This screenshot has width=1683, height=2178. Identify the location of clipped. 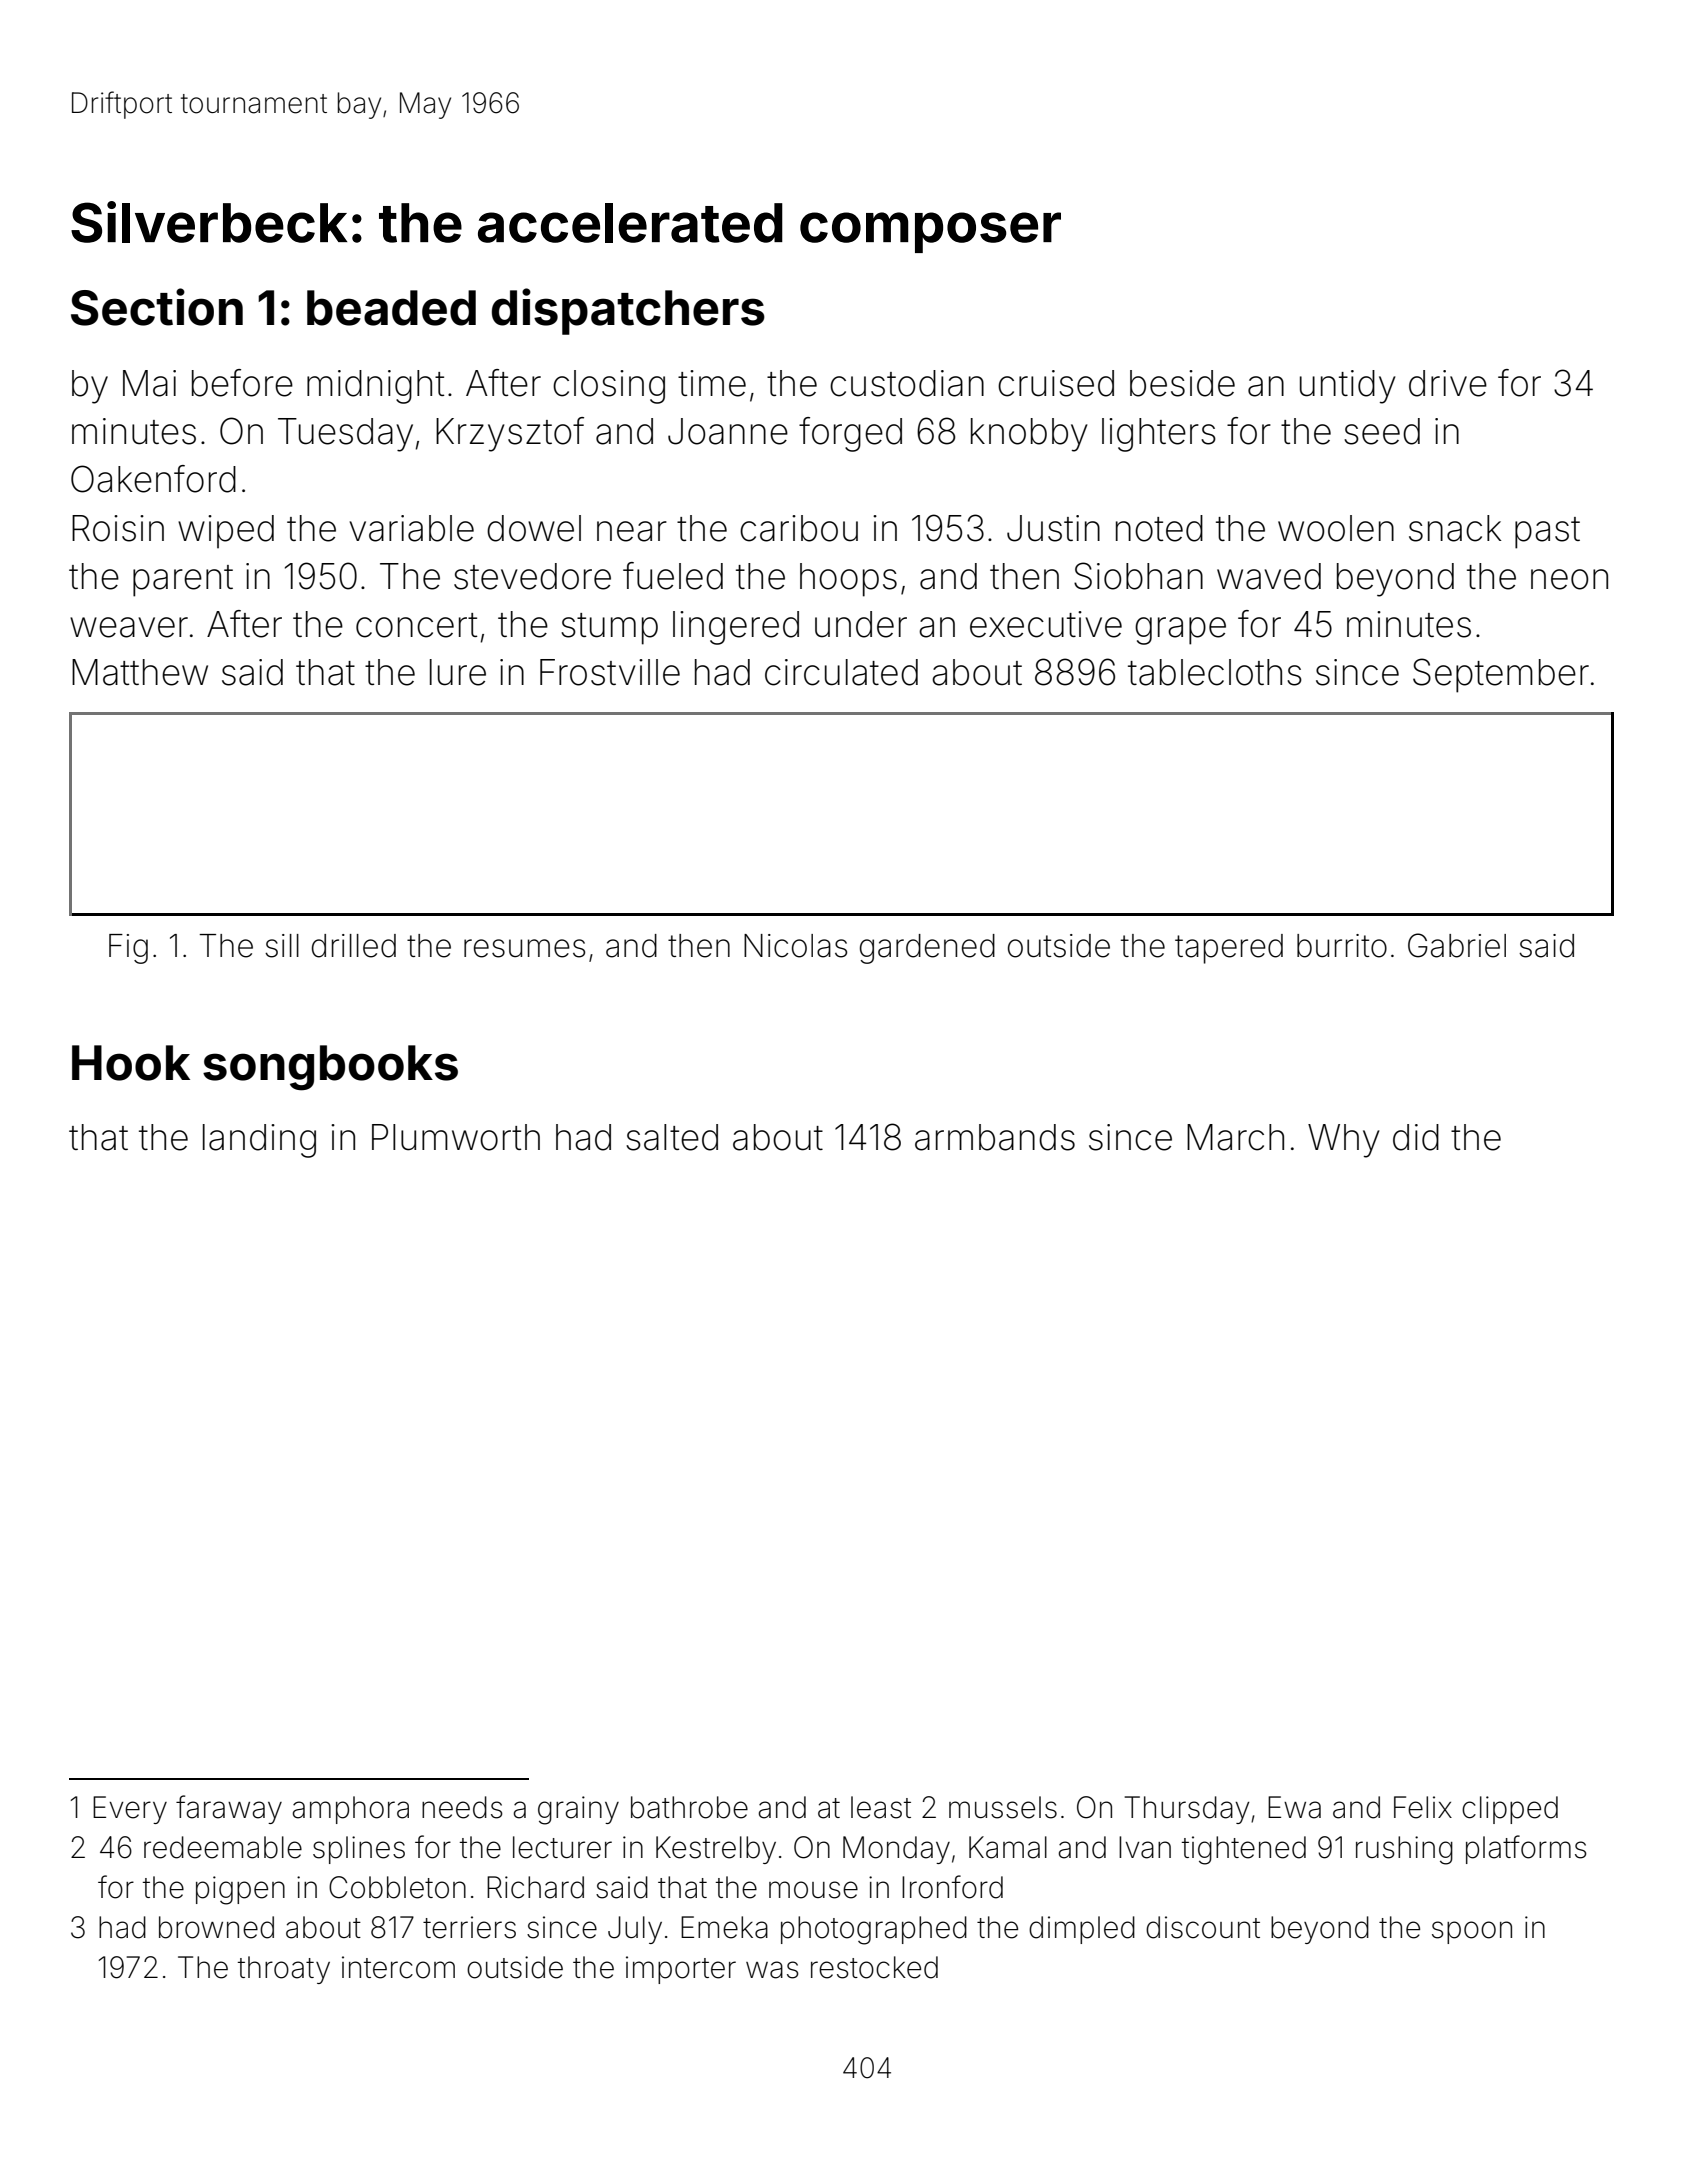
(1510, 1810).
